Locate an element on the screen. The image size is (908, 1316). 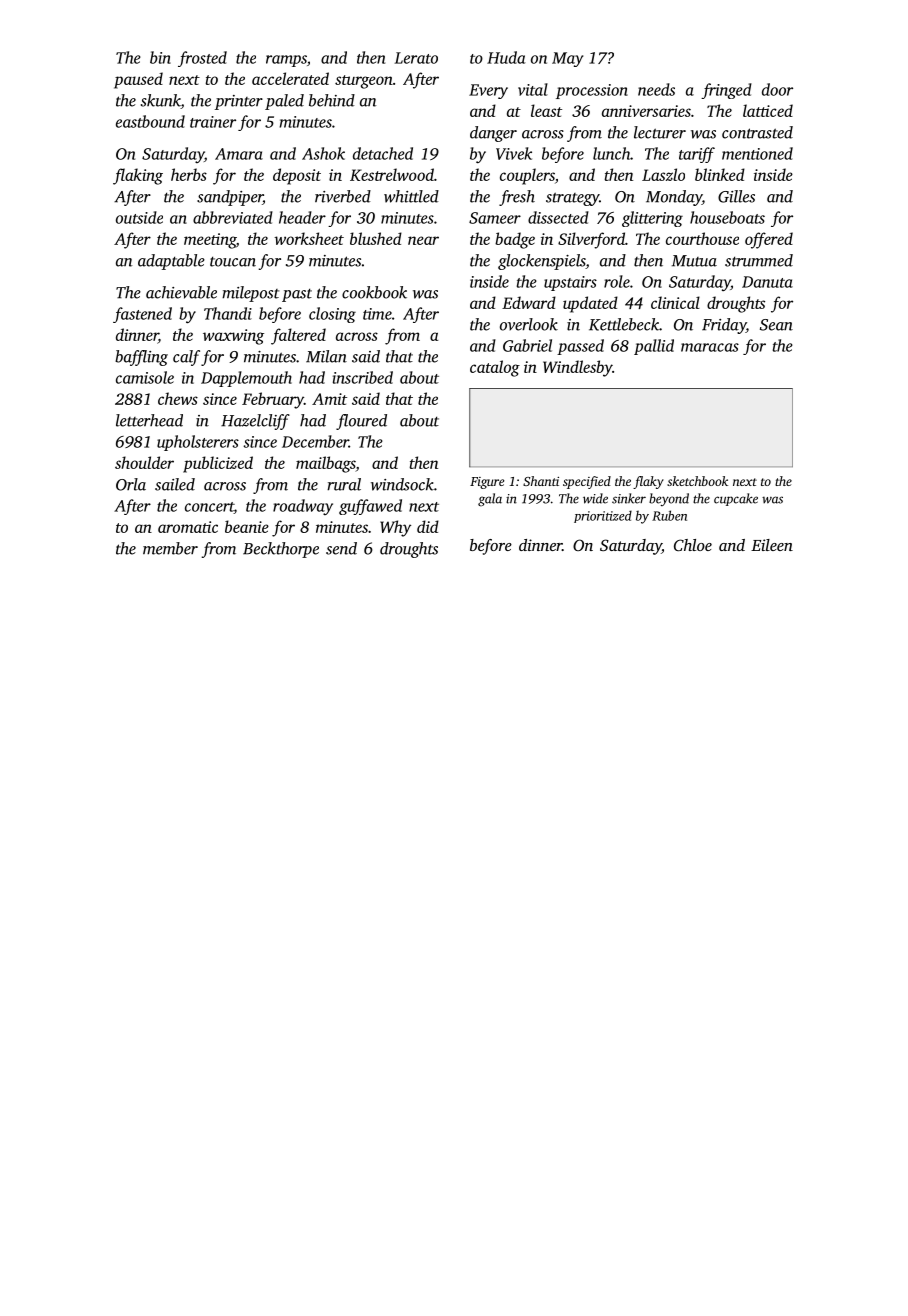
Silverford is located at coordinates (591, 240).
